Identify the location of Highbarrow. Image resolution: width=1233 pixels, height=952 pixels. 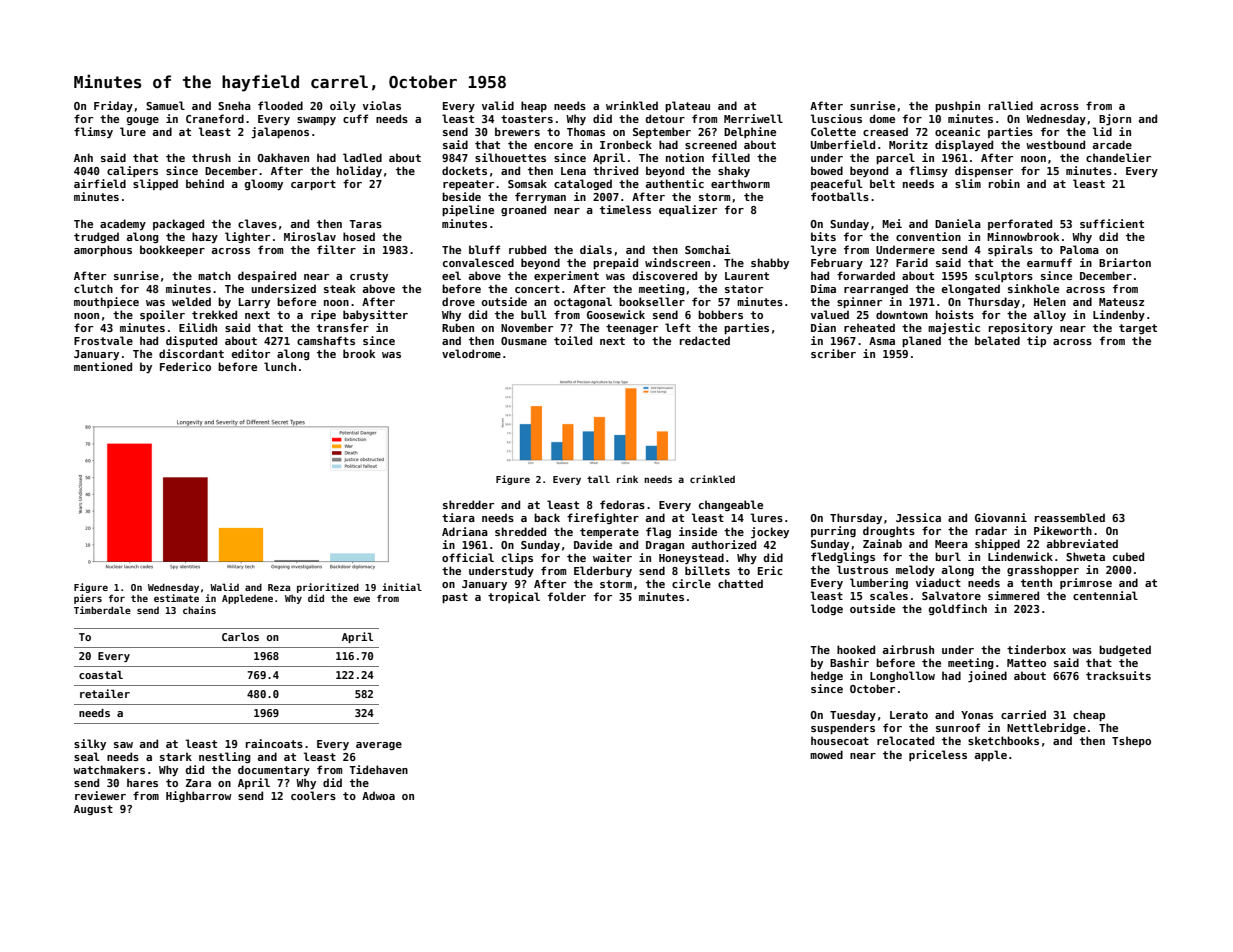
(198, 796).
